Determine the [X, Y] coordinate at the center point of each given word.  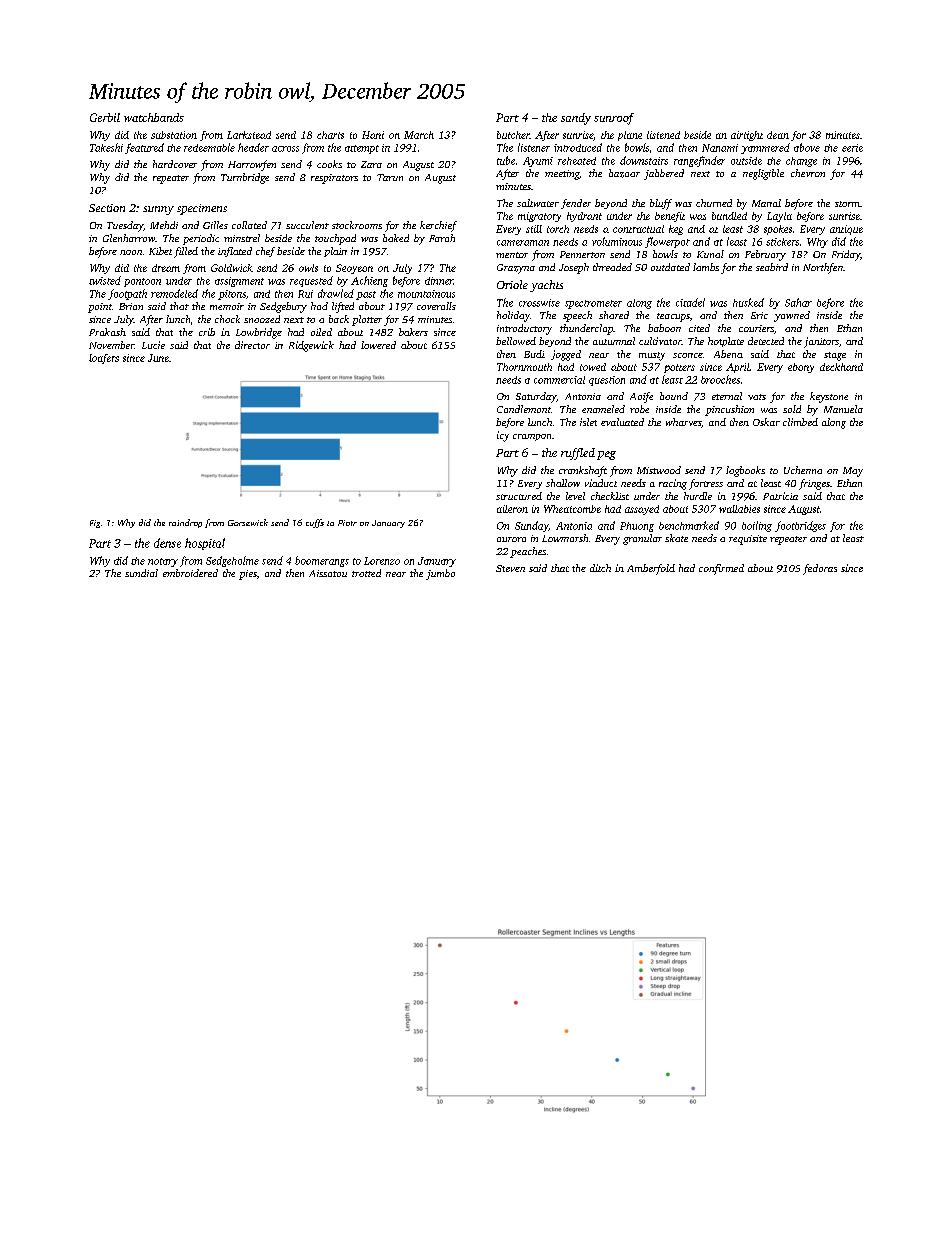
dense [167, 543]
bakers [413, 332]
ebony [801, 368]
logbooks [745, 471]
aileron [512, 509]
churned [714, 203]
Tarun [390, 177]
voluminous [617, 241]
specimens [202, 209]
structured [519, 496]
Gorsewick [248, 522]
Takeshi [106, 147]
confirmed [721, 569]
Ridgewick [311, 346]
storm [847, 204]
